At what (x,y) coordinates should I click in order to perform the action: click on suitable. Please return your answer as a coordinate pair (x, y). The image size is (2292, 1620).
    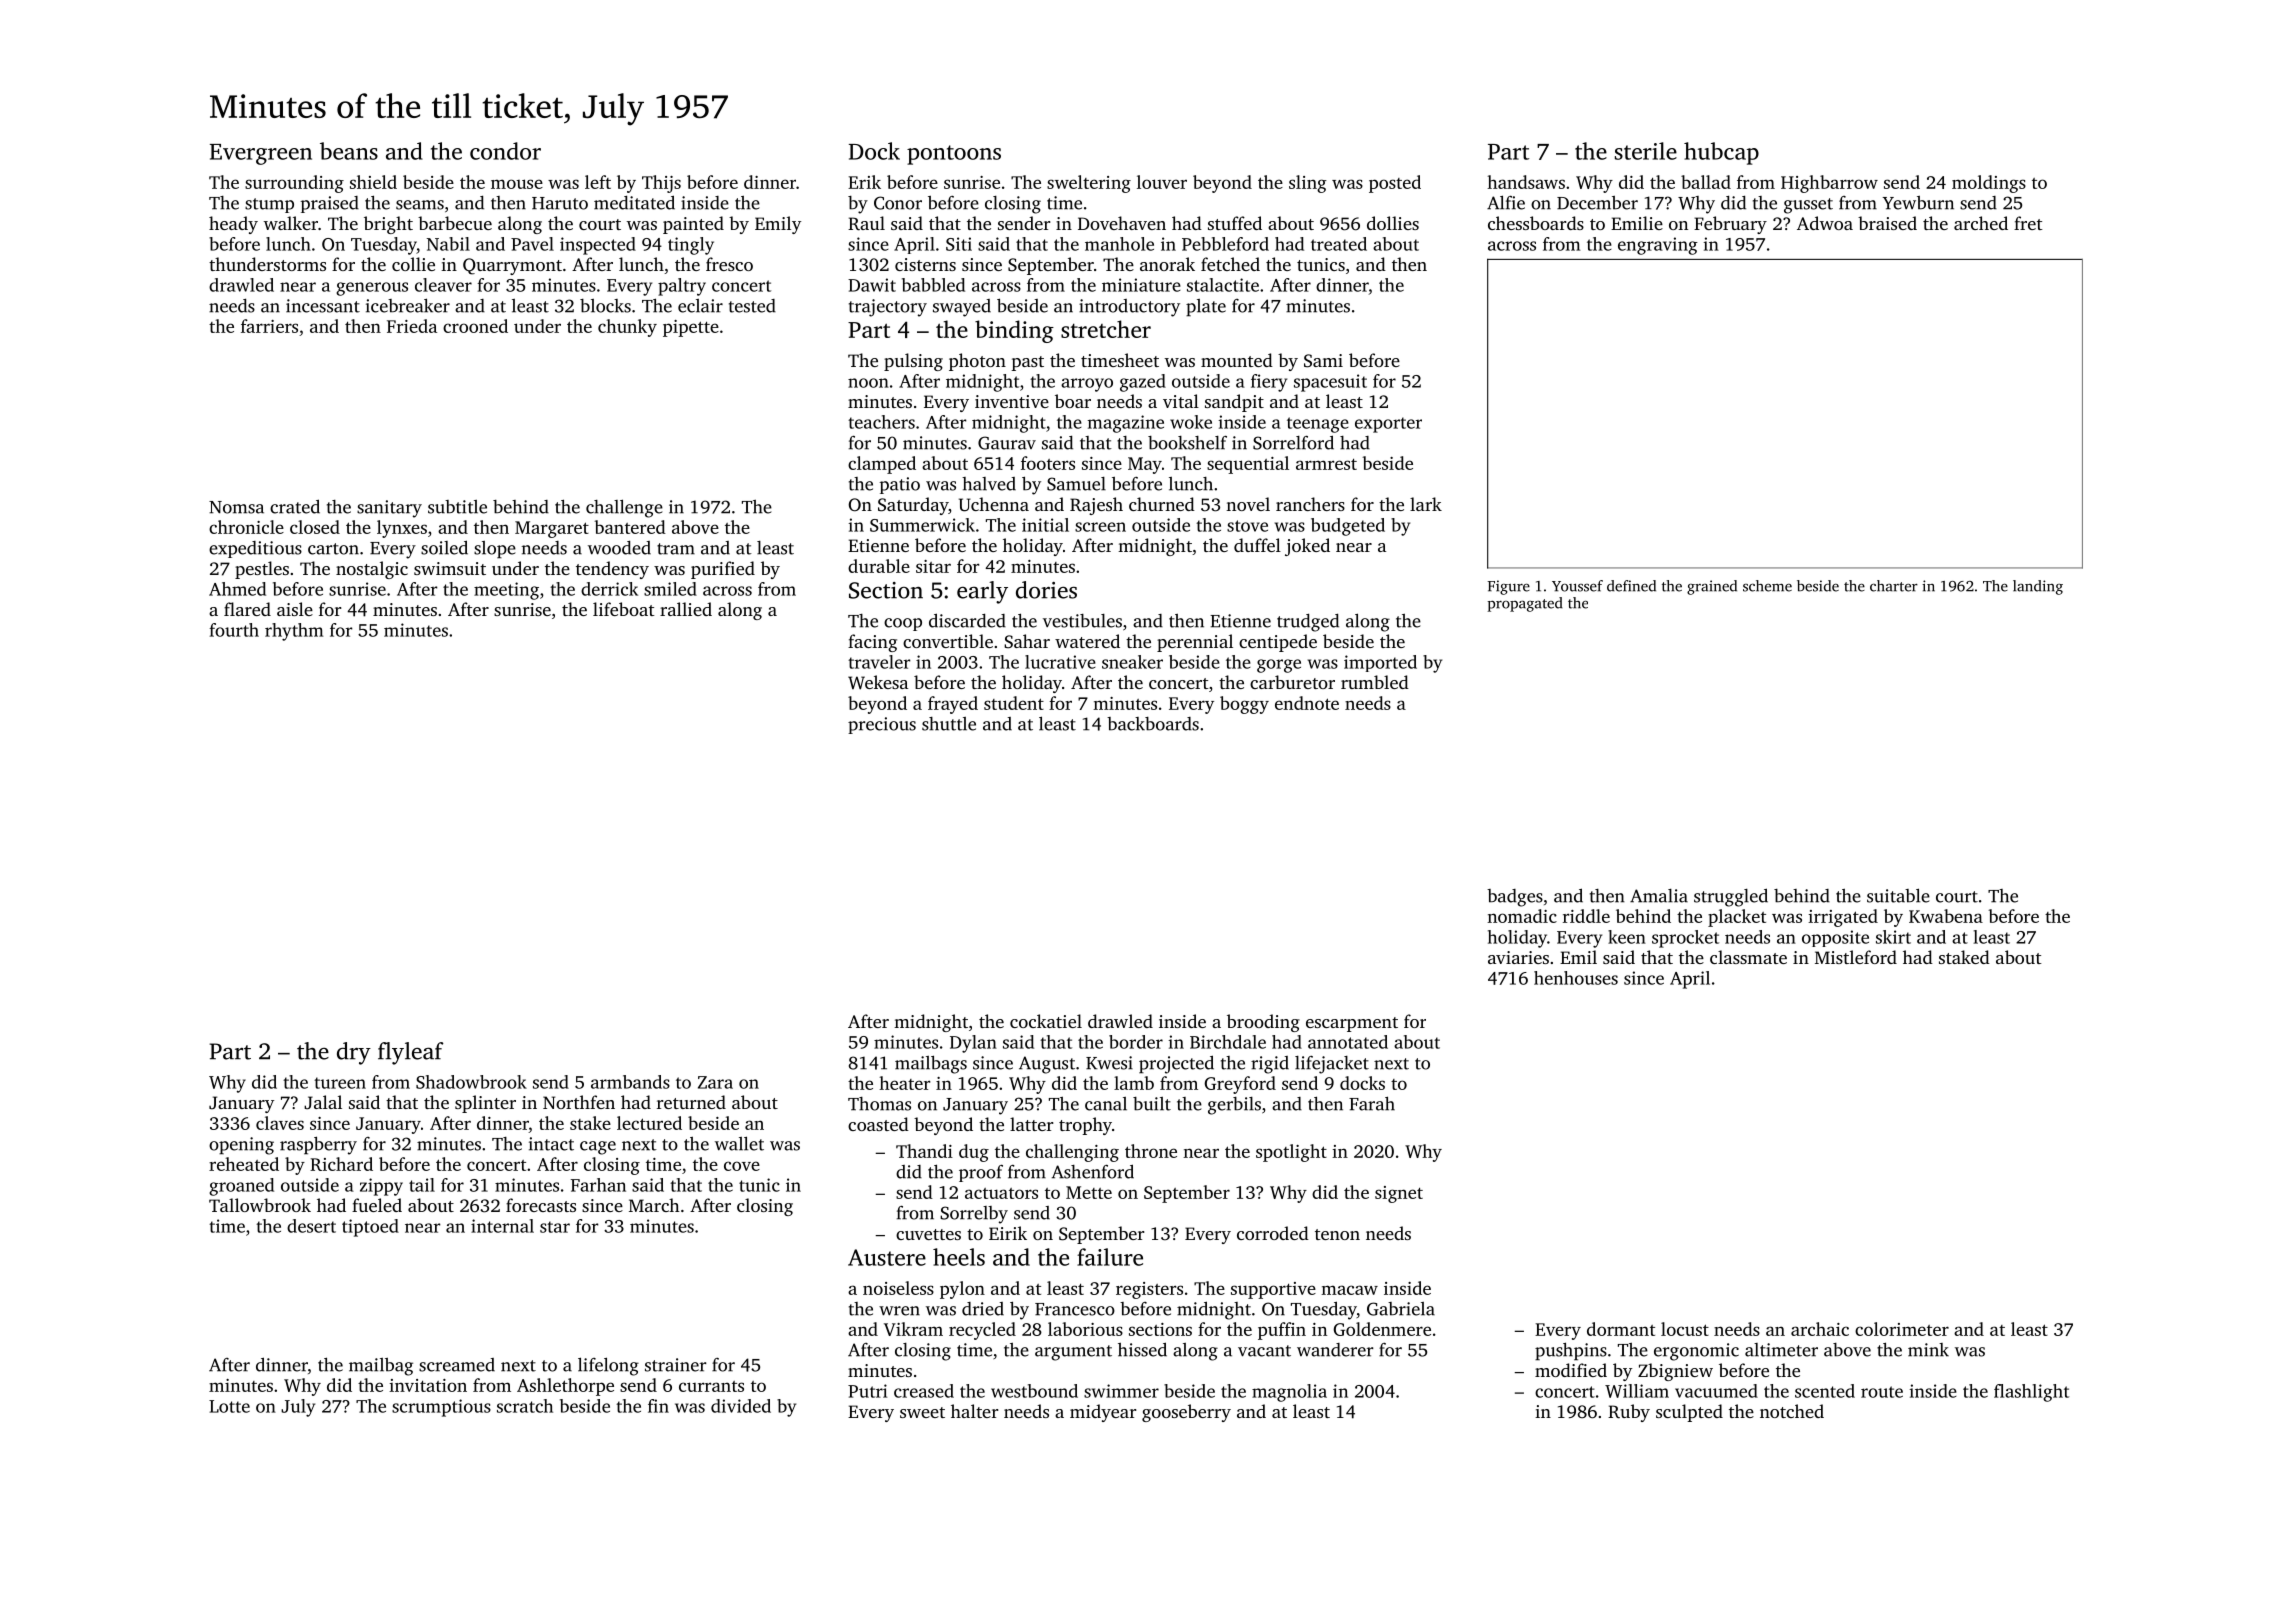
    Looking at the image, I should click on (1898, 895).
